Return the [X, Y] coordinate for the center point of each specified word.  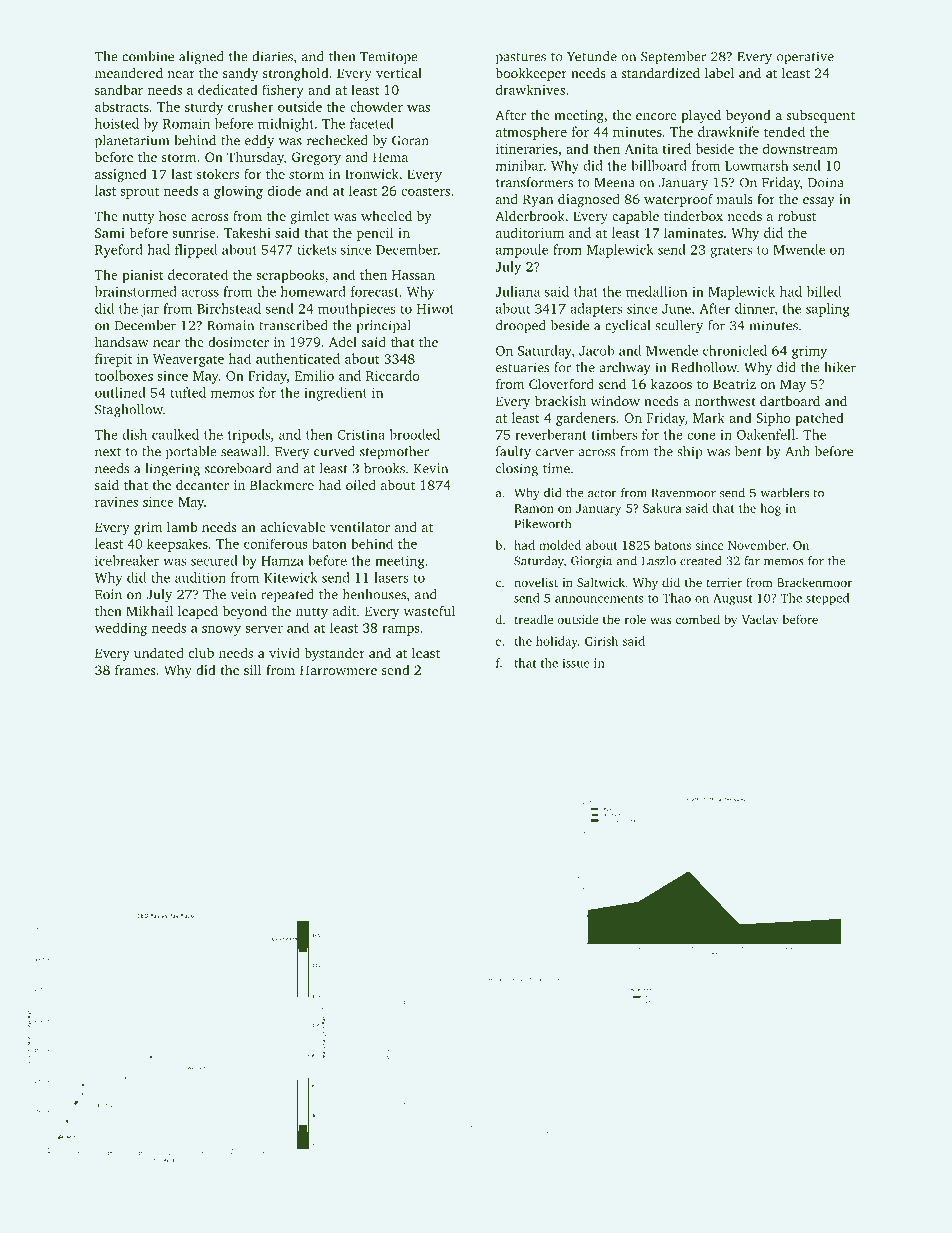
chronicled [735, 350]
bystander [334, 654]
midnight [286, 125]
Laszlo [659, 561]
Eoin [108, 594]
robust [797, 215]
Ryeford [119, 251]
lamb [182, 527]
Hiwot [435, 309]
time [556, 468]
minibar [520, 165]
